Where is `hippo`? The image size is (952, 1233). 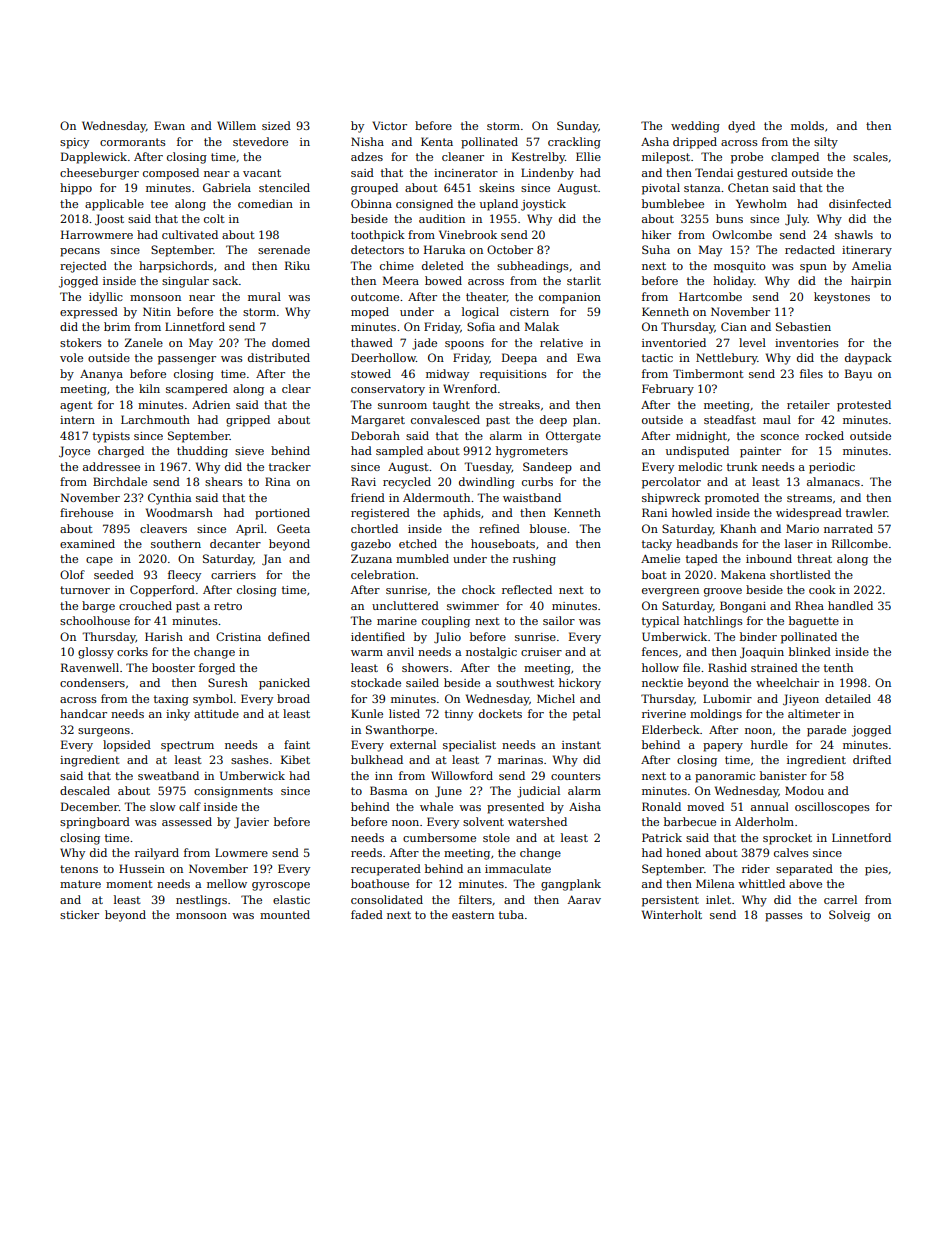 hippo is located at coordinates (76, 189).
